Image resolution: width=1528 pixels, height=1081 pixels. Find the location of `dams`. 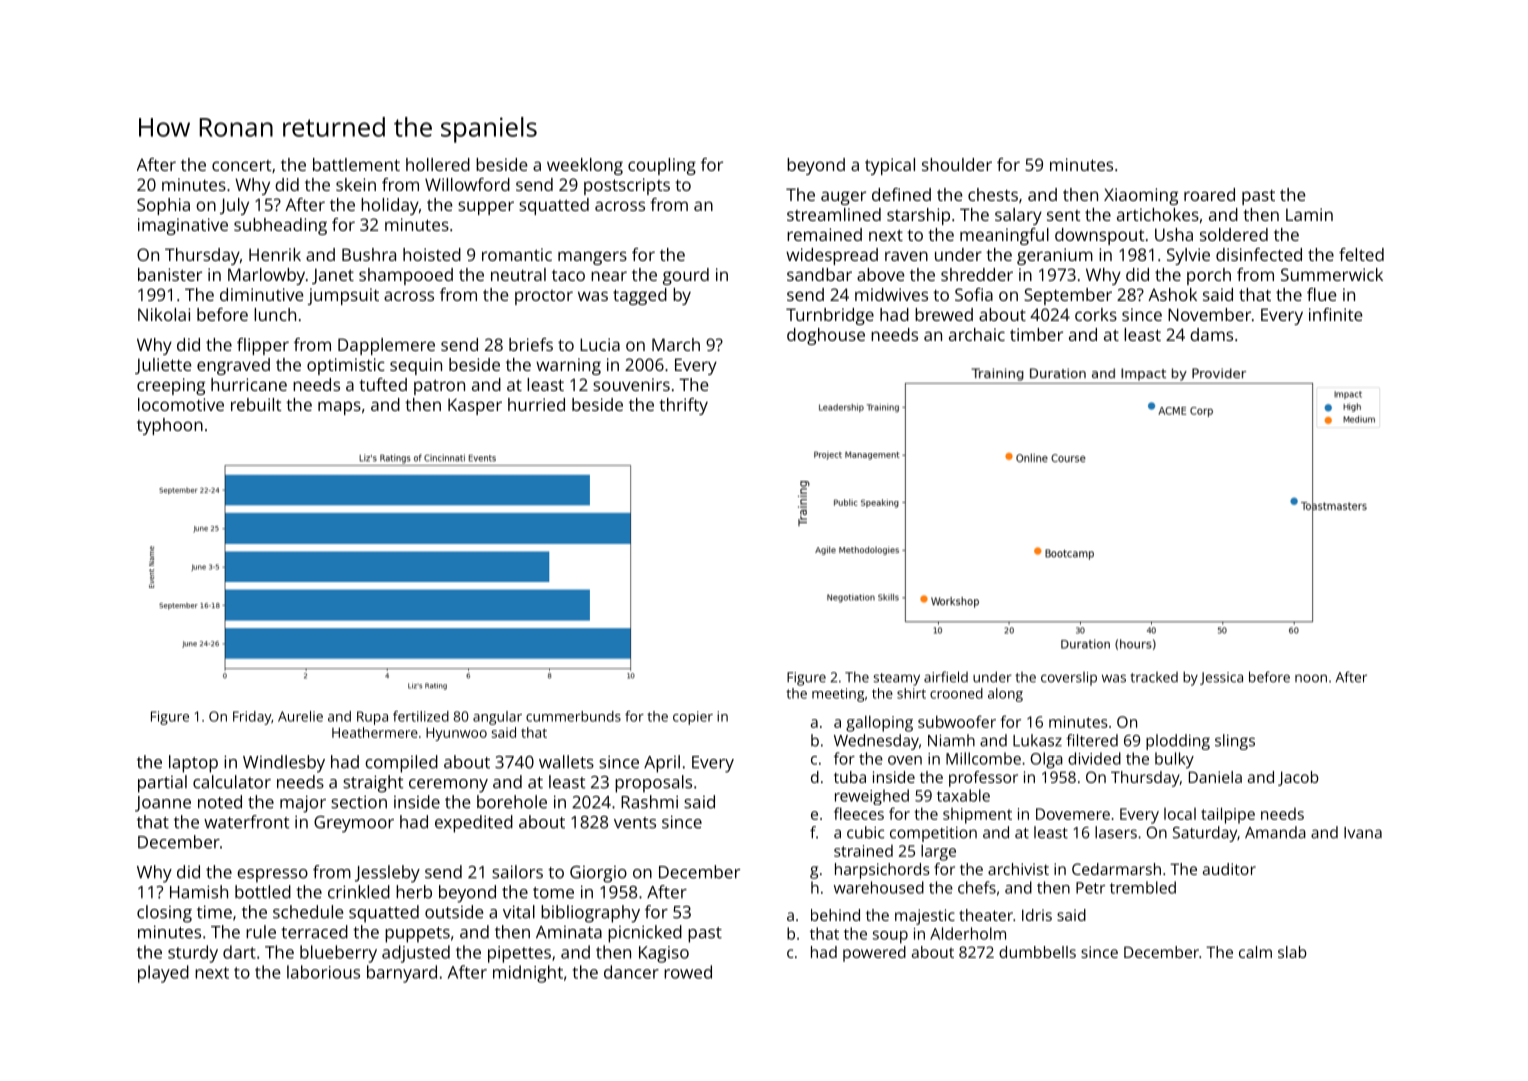

dams is located at coordinates (1211, 334).
